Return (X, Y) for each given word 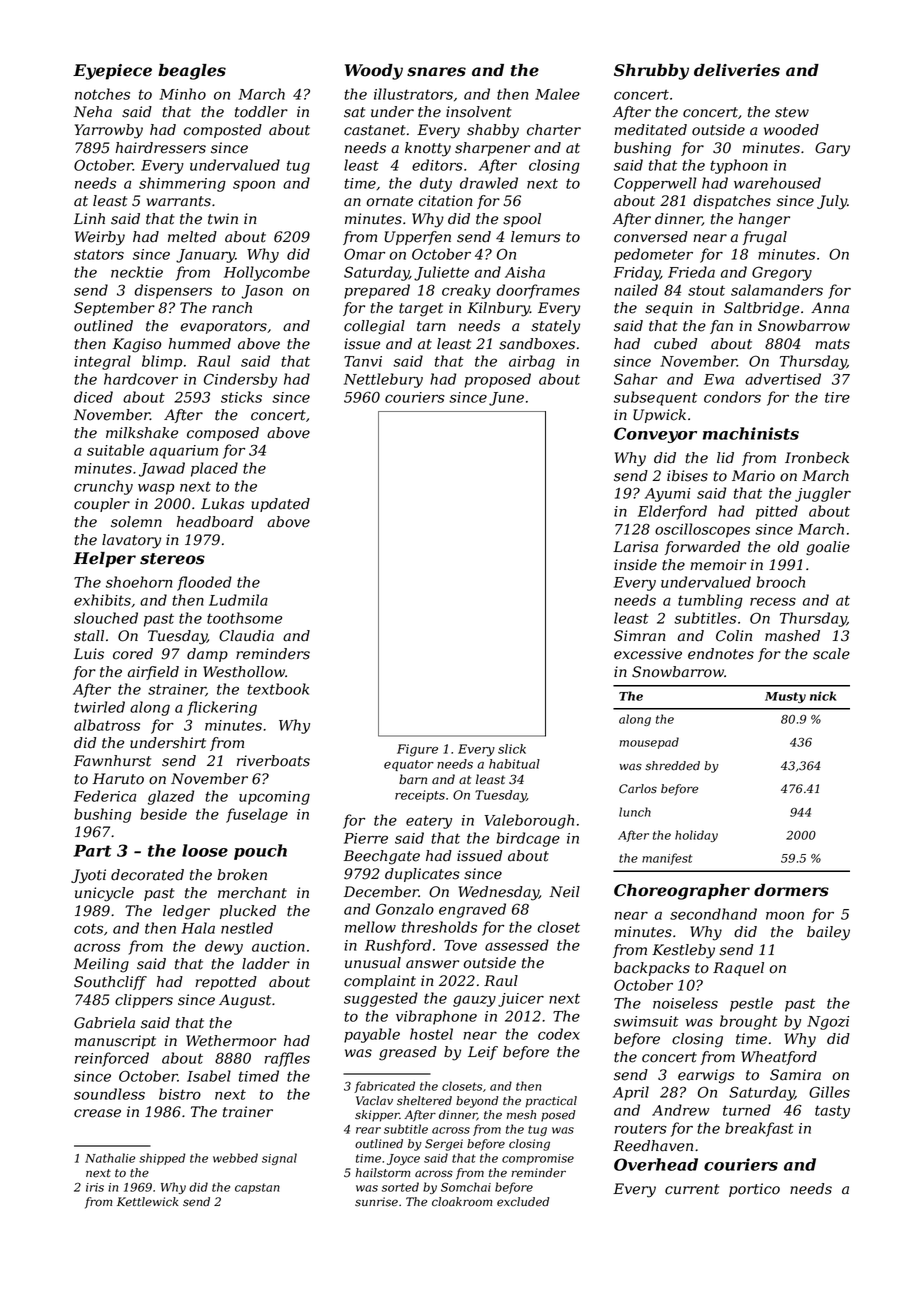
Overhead (656, 1164)
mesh (521, 1115)
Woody (374, 72)
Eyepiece (112, 72)
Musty (785, 697)
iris (95, 1187)
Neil (564, 892)
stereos (172, 559)
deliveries (737, 70)
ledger (186, 912)
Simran (639, 636)
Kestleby (683, 951)
